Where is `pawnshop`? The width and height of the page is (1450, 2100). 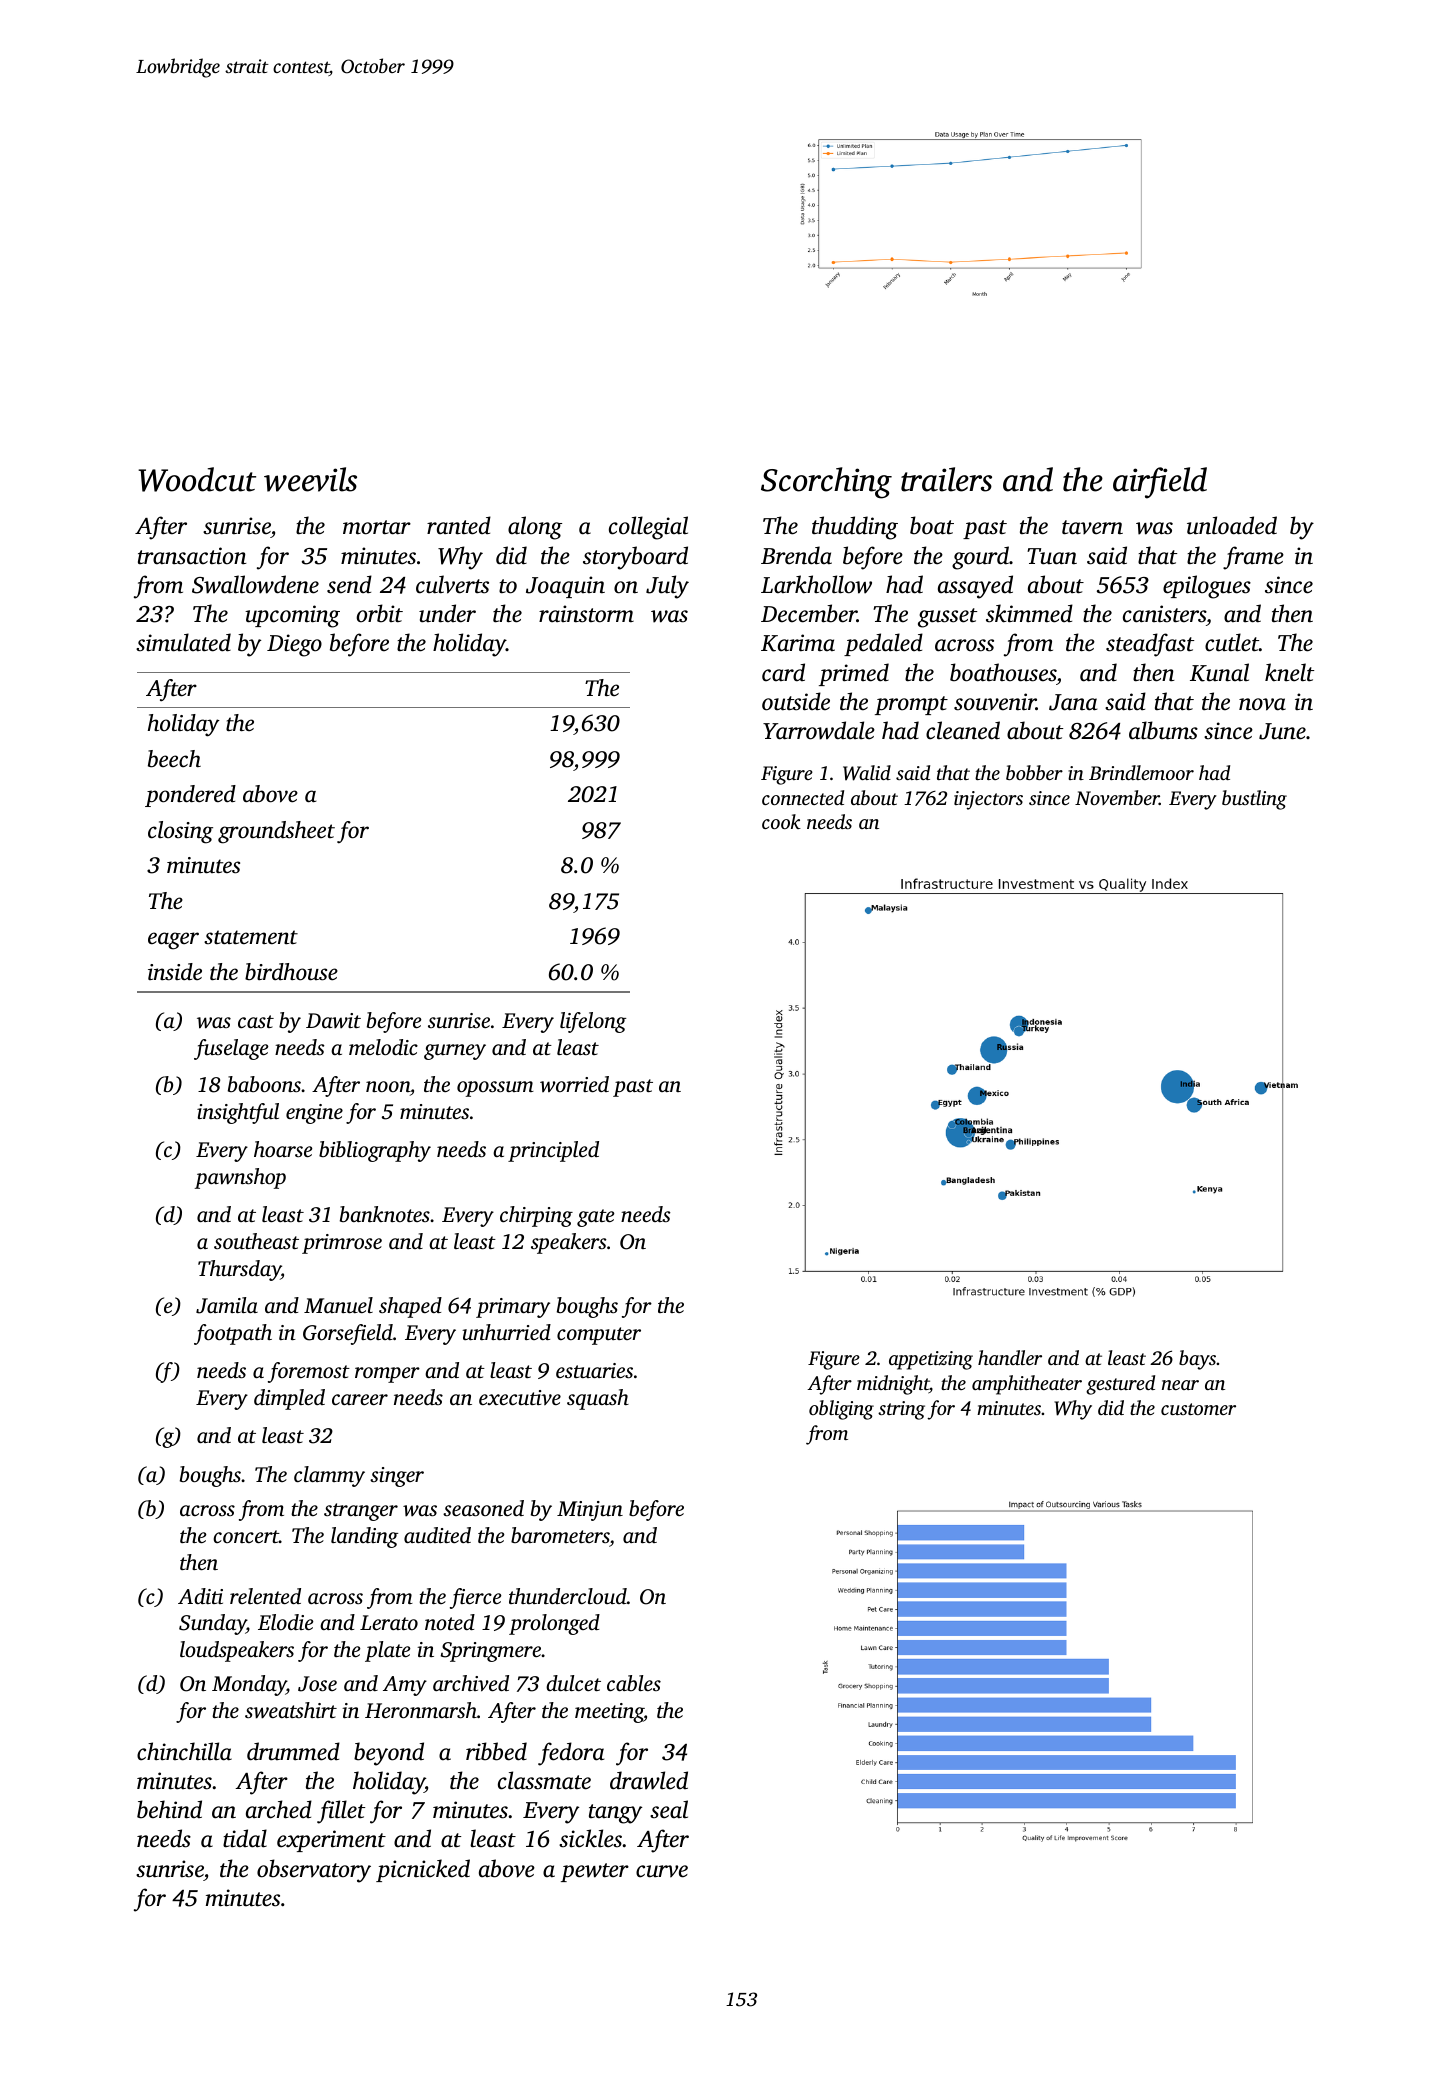
pawnshop is located at coordinates (240, 1178).
